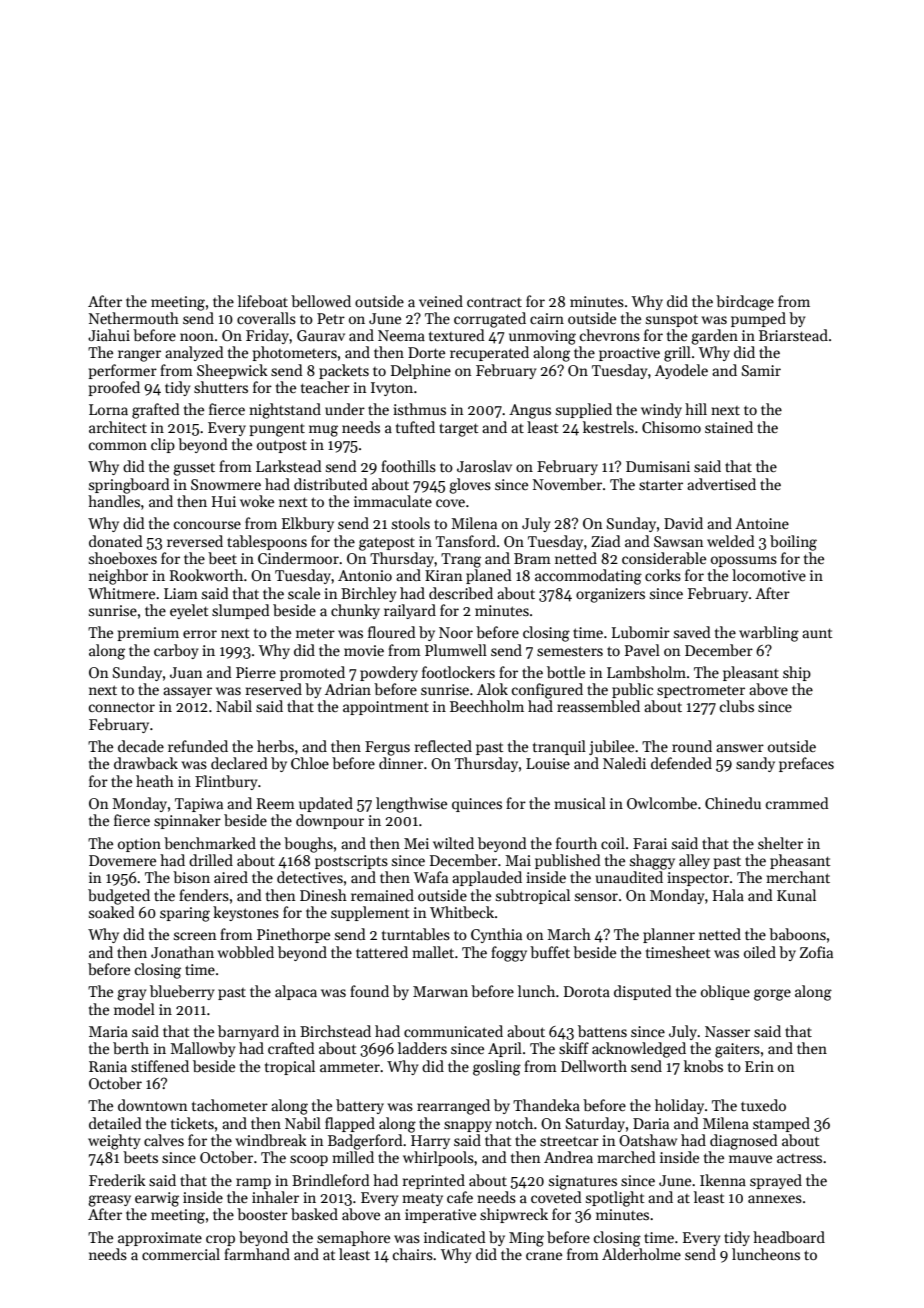 The height and width of the document is (1308, 924). I want to click on prefaces, so click(806, 764).
